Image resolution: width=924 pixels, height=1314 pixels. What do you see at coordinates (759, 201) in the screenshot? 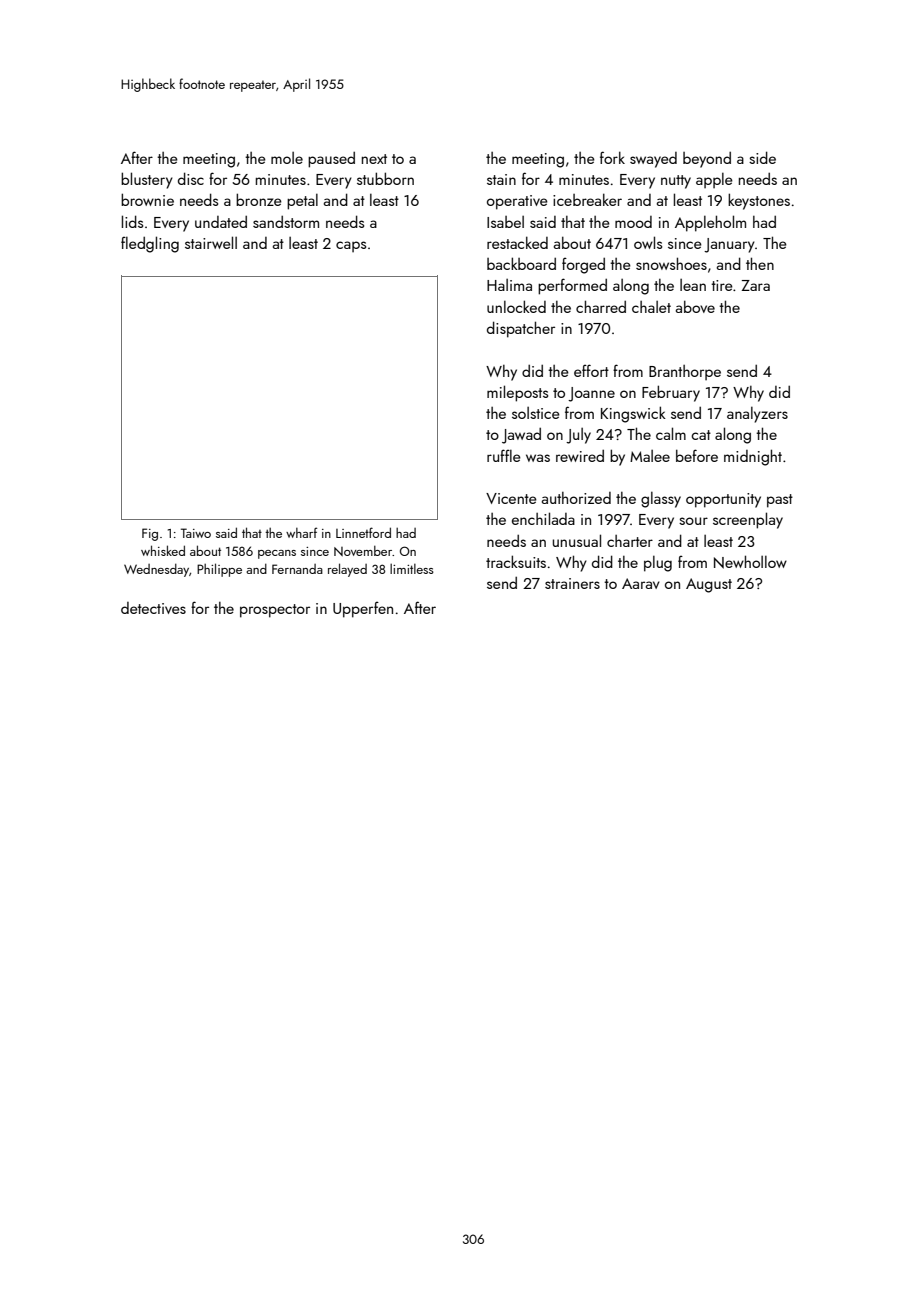
I see `keystones` at bounding box center [759, 201].
